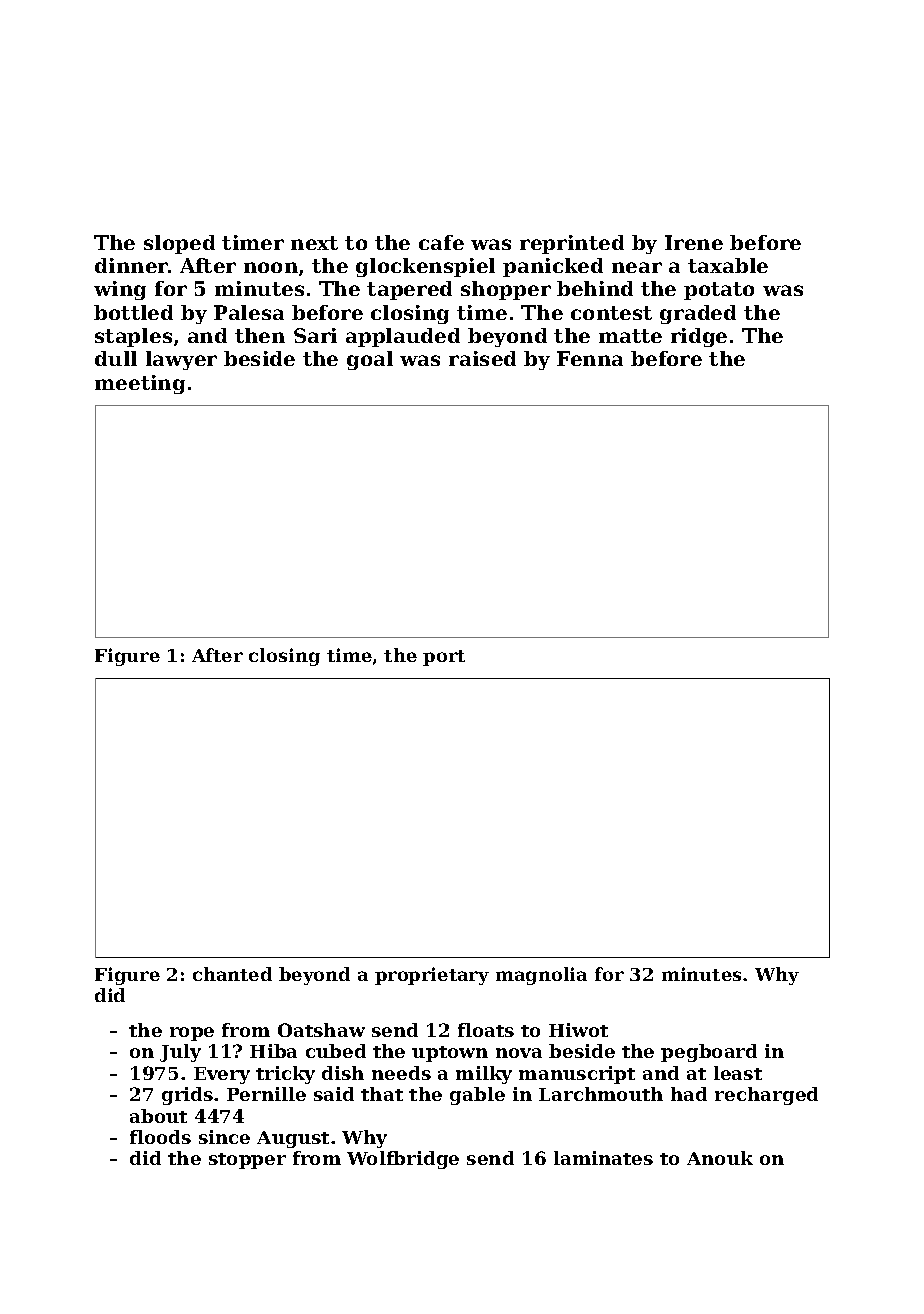 The height and width of the page is (1314, 924). Describe the element at coordinates (158, 1116) in the page. I see `about` at that location.
